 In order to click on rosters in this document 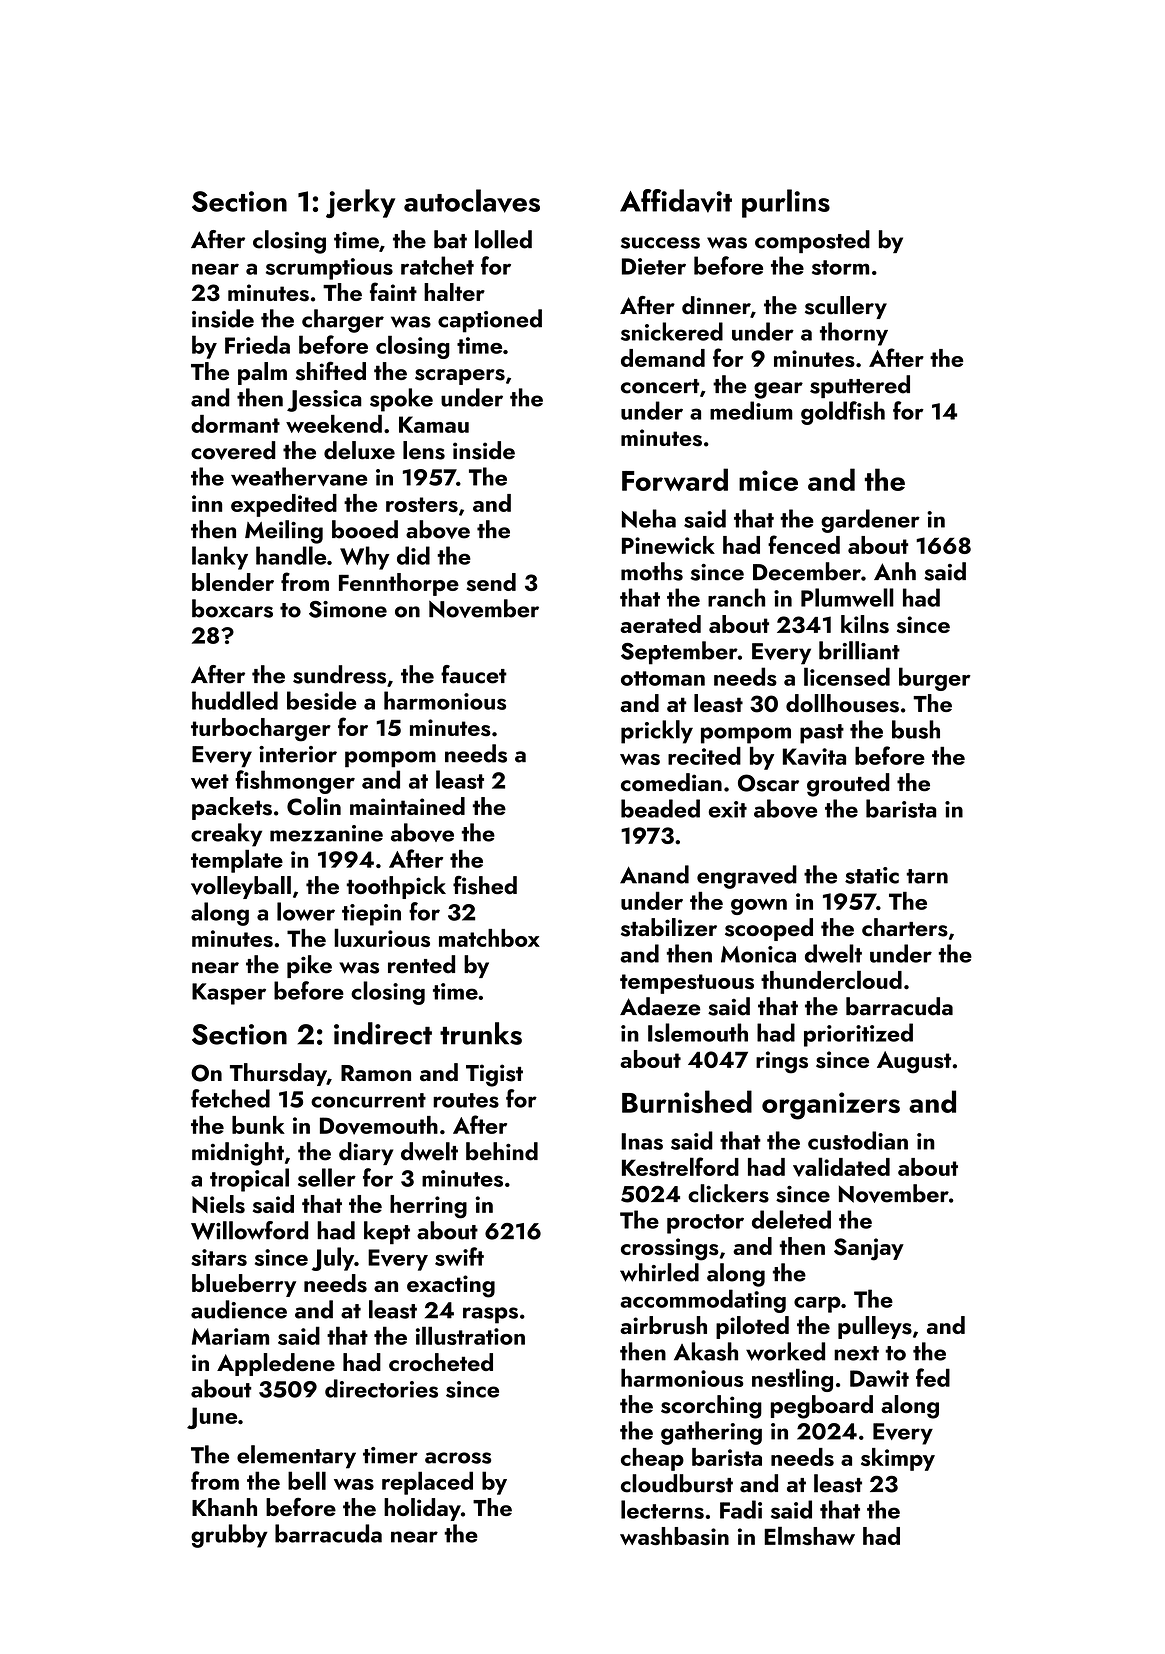, I will do `click(422, 504)`.
